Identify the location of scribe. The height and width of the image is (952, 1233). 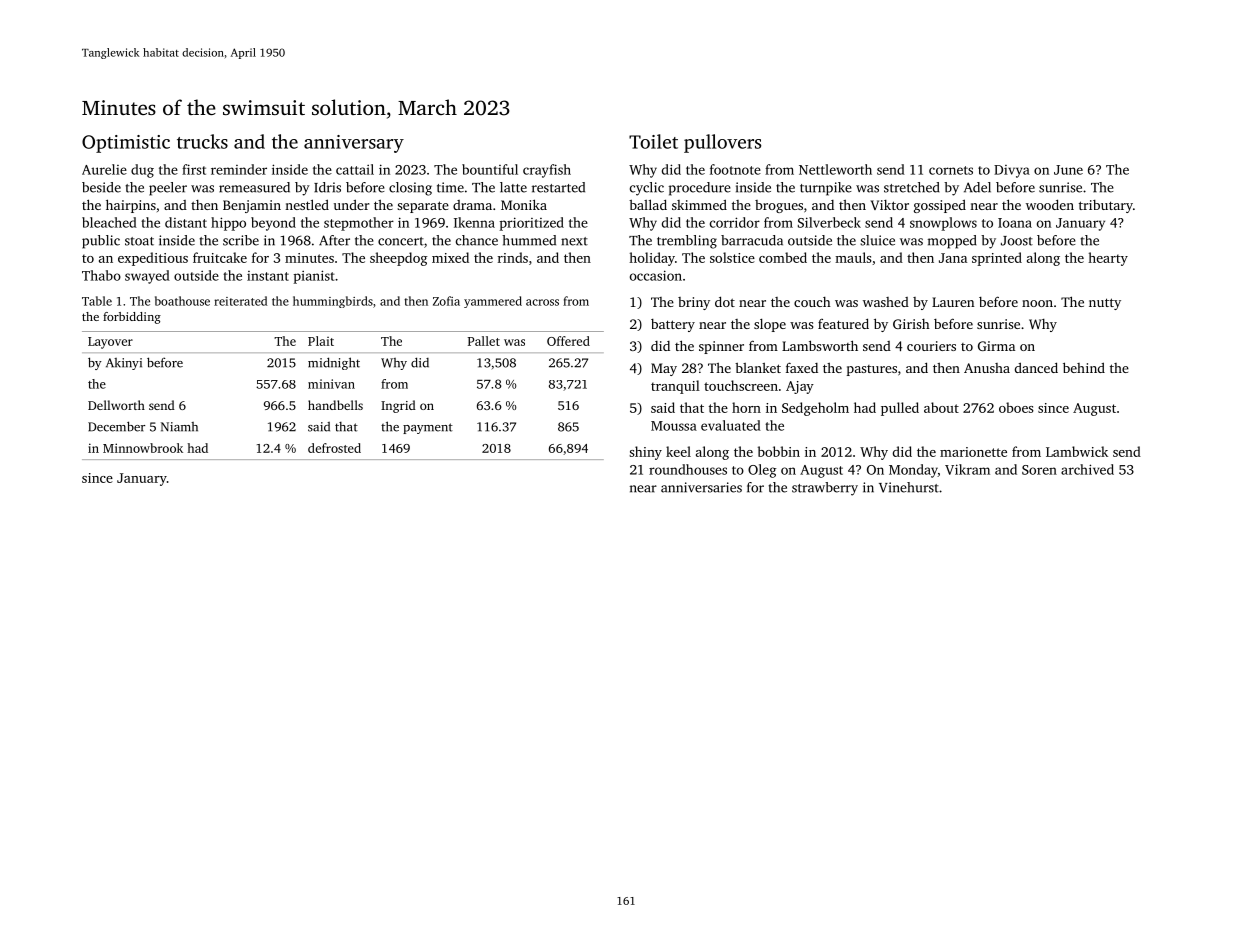
(241, 240).
